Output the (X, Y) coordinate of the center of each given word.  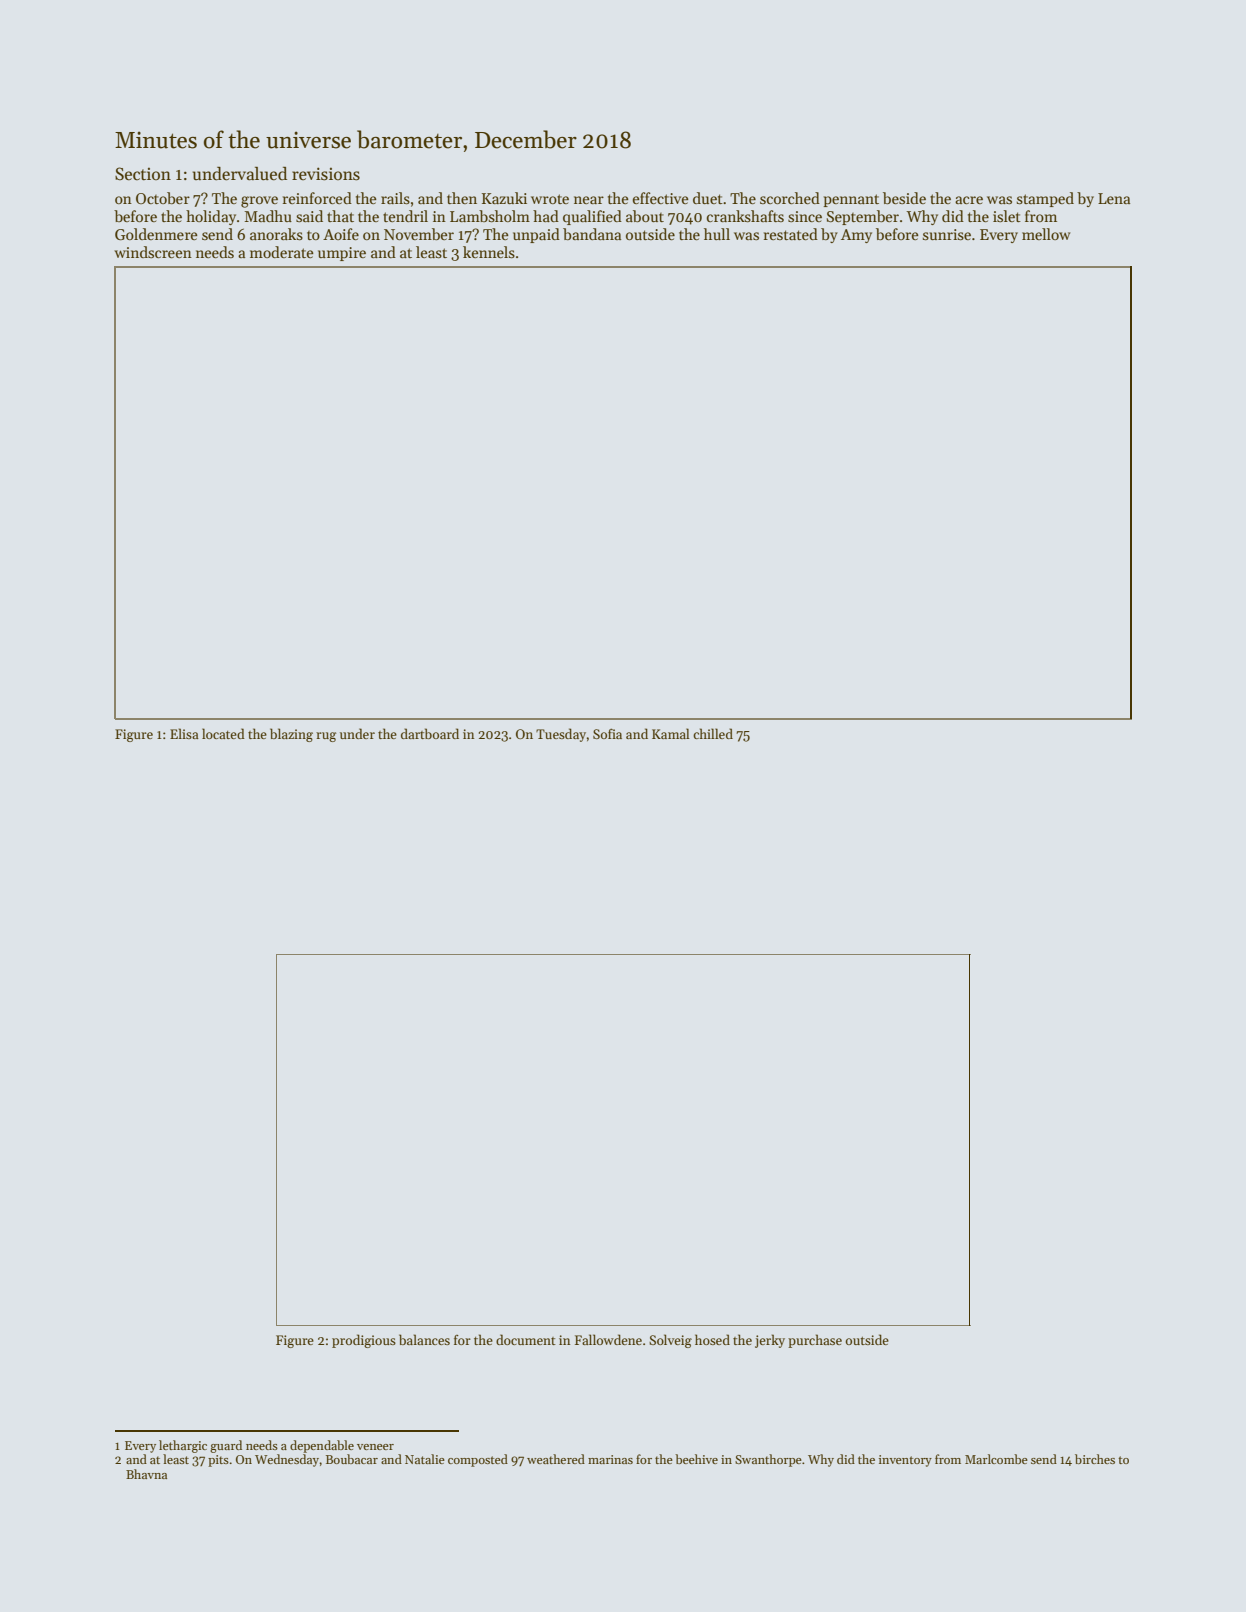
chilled (713, 733)
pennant (851, 200)
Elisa (184, 733)
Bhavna (146, 1474)
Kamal (671, 733)
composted (478, 1460)
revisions (326, 174)
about (645, 216)
